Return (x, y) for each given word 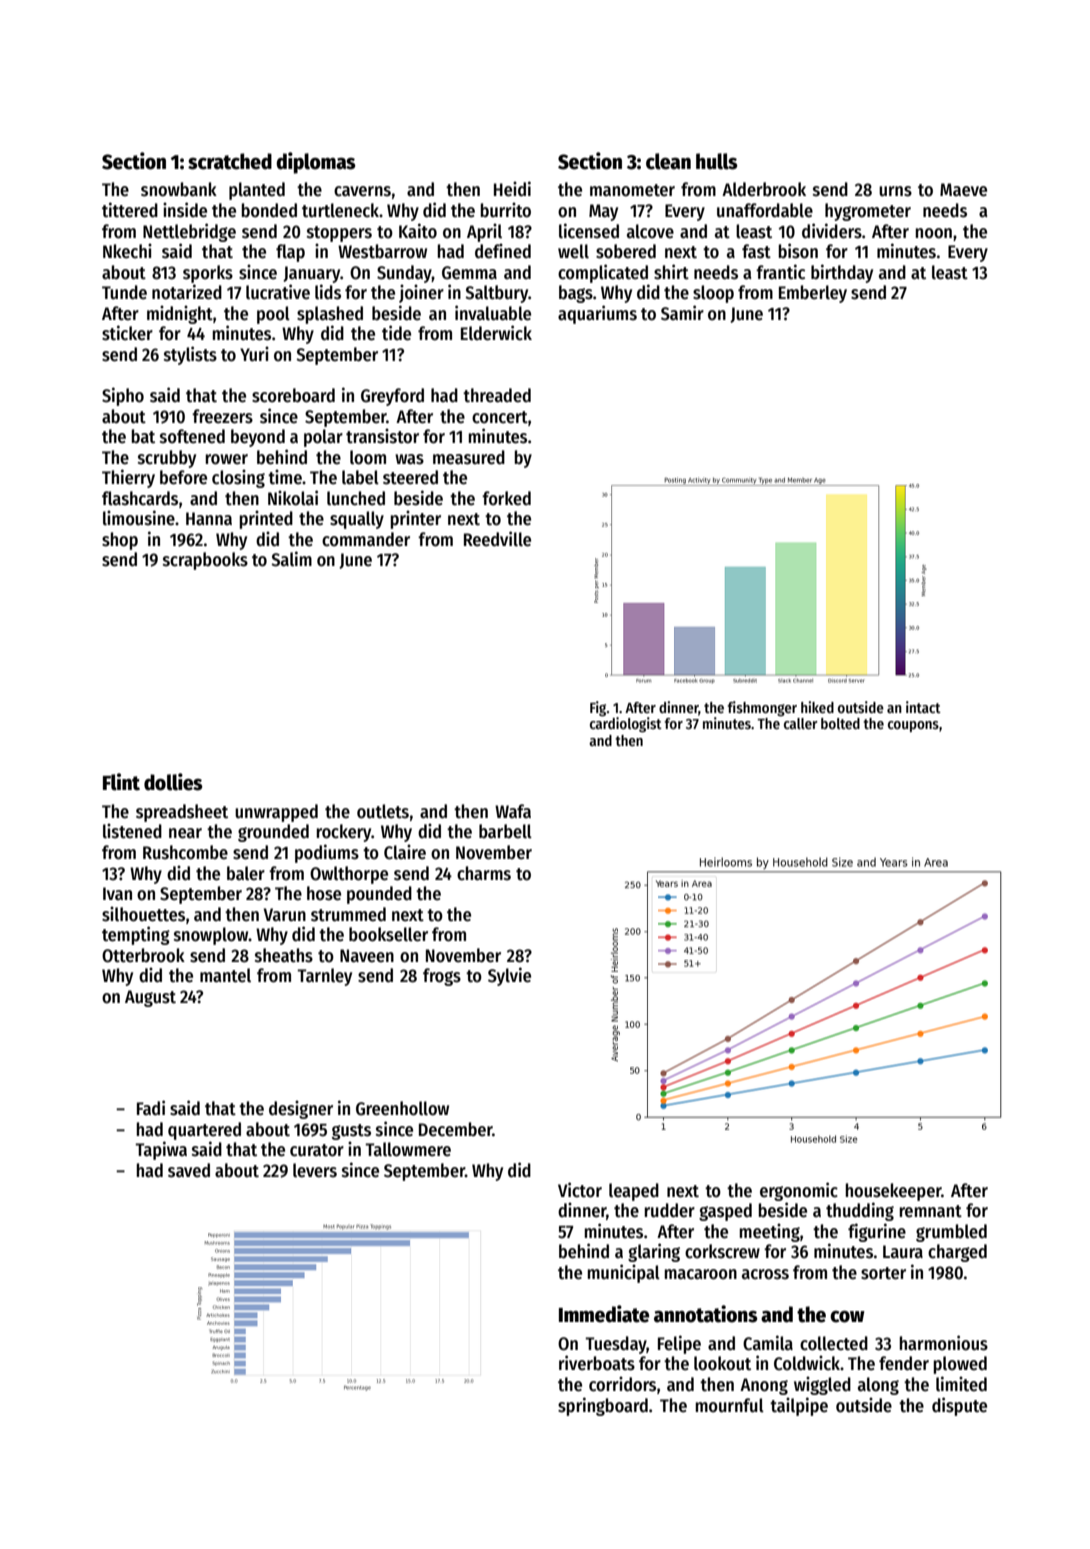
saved (189, 1170)
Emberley (813, 294)
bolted (840, 723)
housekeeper (893, 1192)
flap (290, 253)
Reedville (497, 539)
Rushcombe (185, 852)
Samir (682, 313)
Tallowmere (408, 1149)
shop (120, 541)
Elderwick (496, 333)
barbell (505, 831)
